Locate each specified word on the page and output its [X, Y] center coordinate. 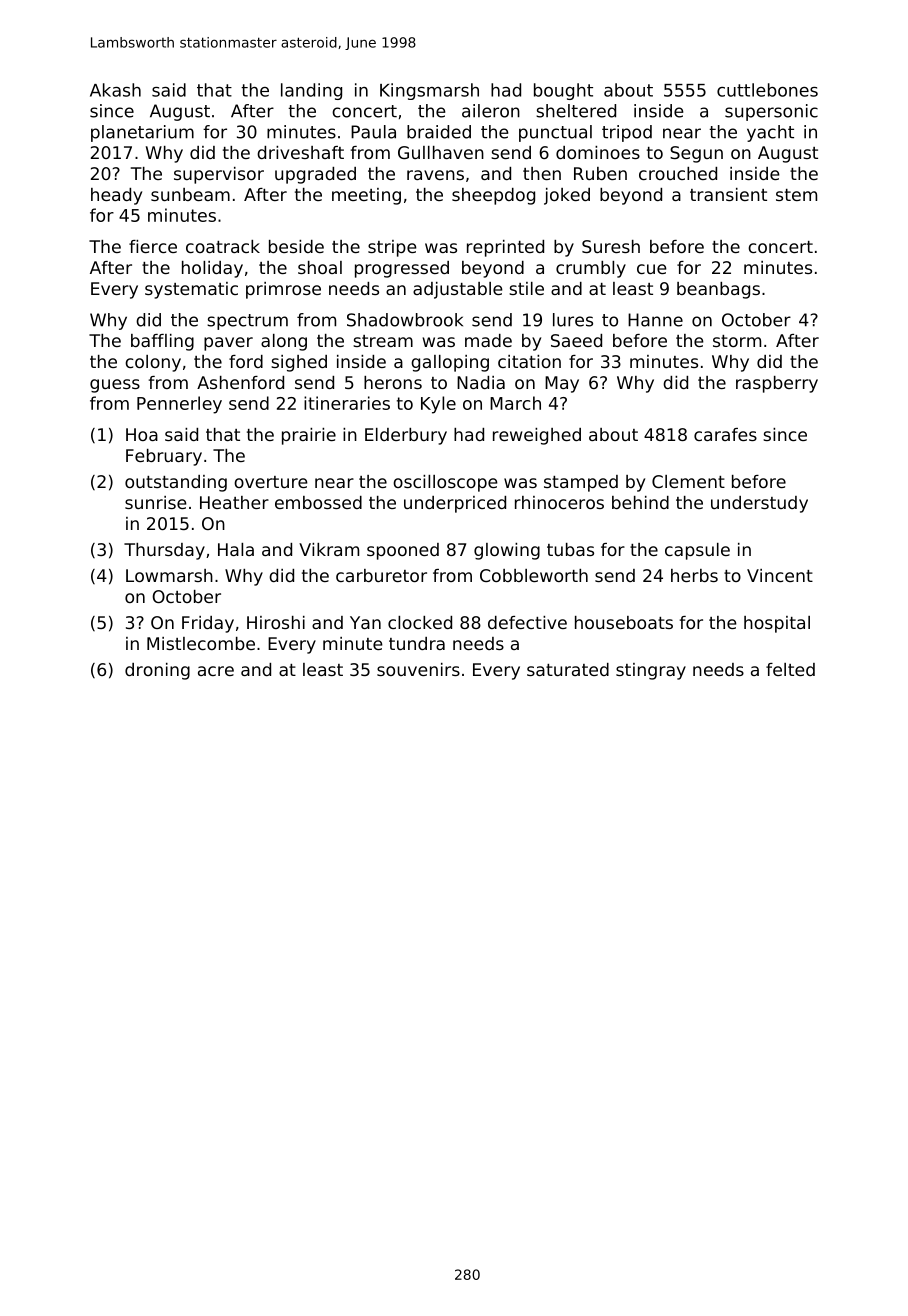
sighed [299, 363]
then [542, 173]
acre [216, 671]
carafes [725, 434]
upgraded [315, 175]
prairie [309, 436]
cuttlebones [767, 90]
